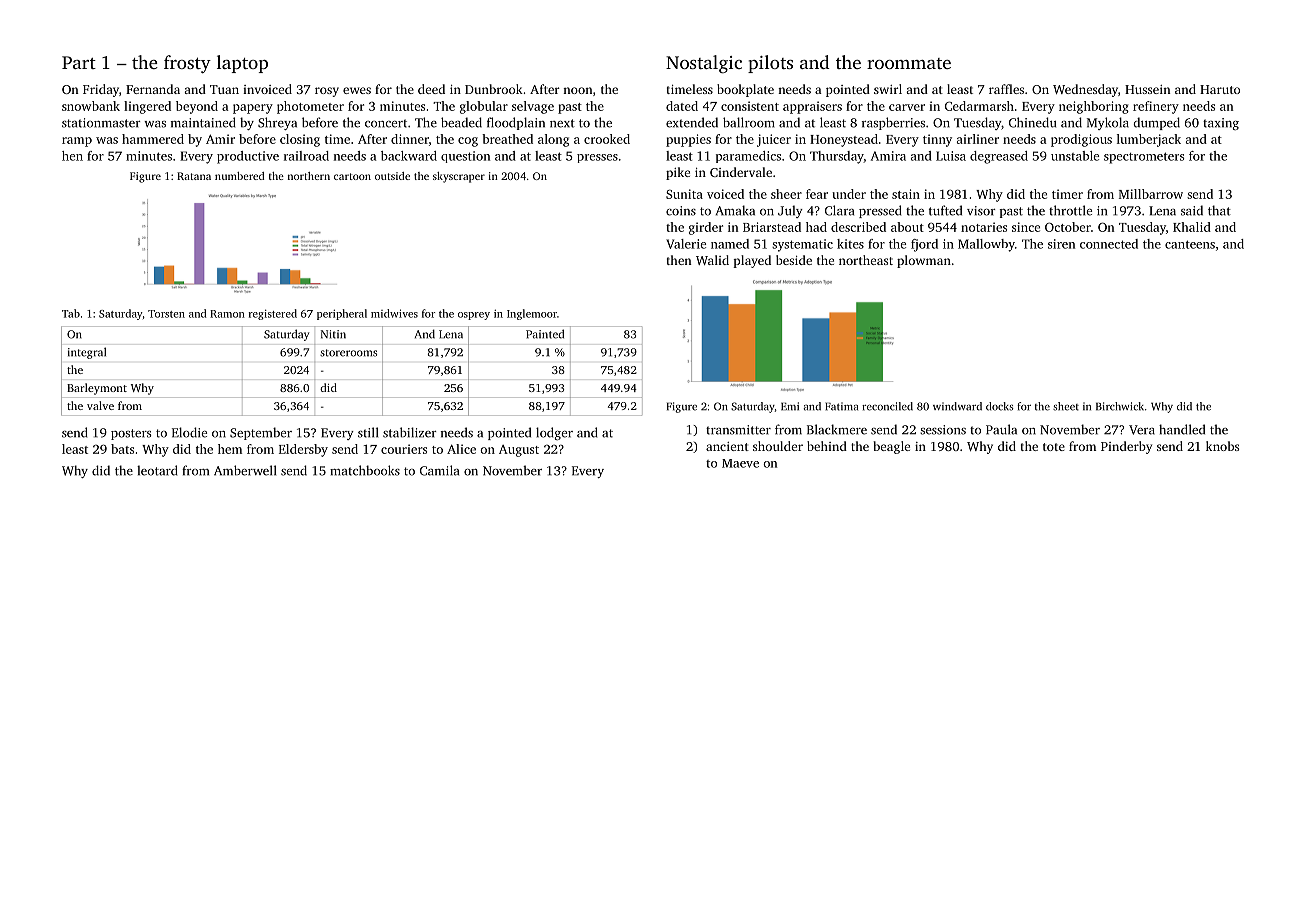  I want to click on matchbooks, so click(365, 470).
